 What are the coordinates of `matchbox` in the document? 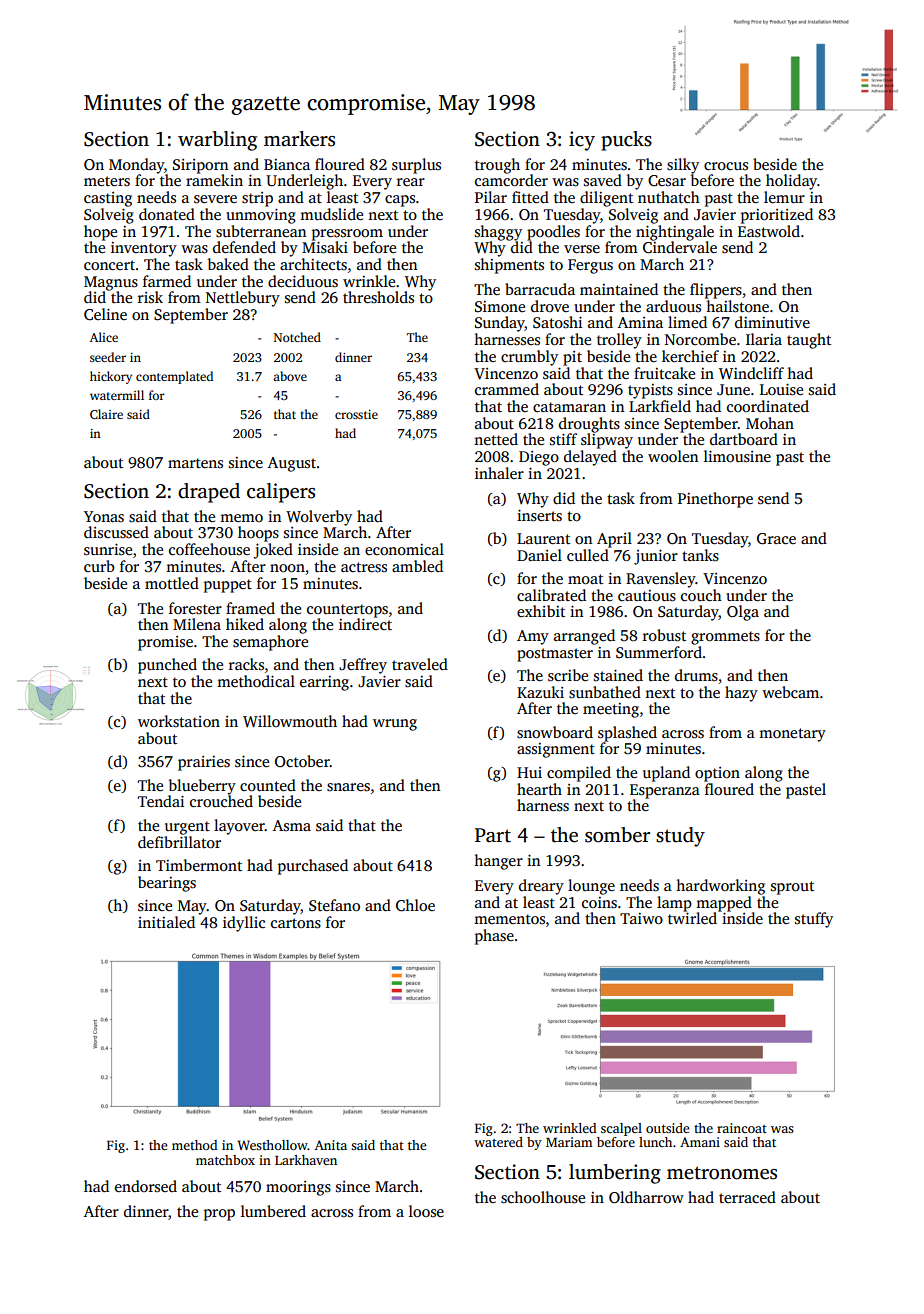 It's located at (225, 1160).
